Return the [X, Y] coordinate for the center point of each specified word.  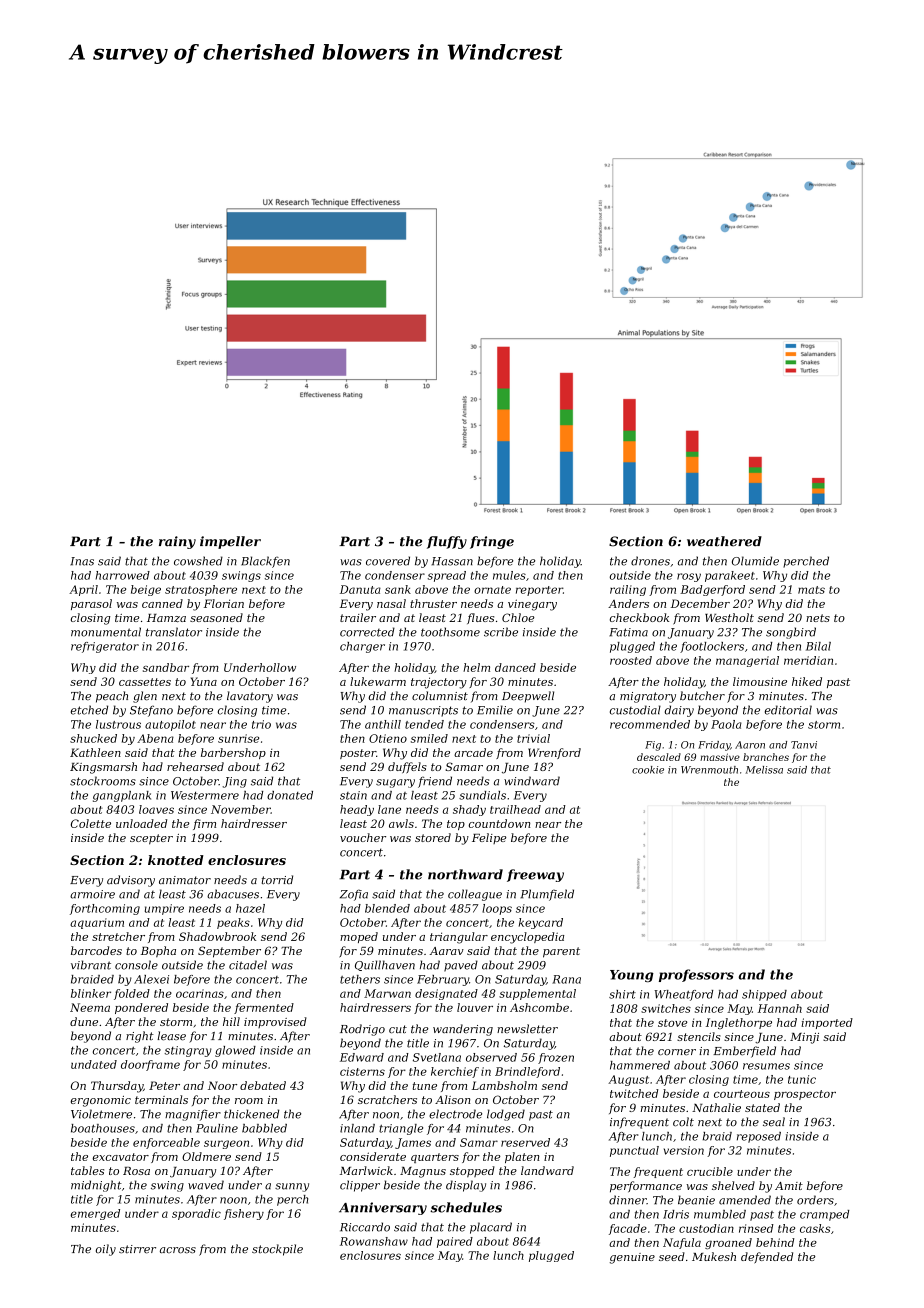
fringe [492, 542]
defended [767, 1258]
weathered [724, 541]
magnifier [193, 1115]
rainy [177, 542]
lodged [506, 1115]
